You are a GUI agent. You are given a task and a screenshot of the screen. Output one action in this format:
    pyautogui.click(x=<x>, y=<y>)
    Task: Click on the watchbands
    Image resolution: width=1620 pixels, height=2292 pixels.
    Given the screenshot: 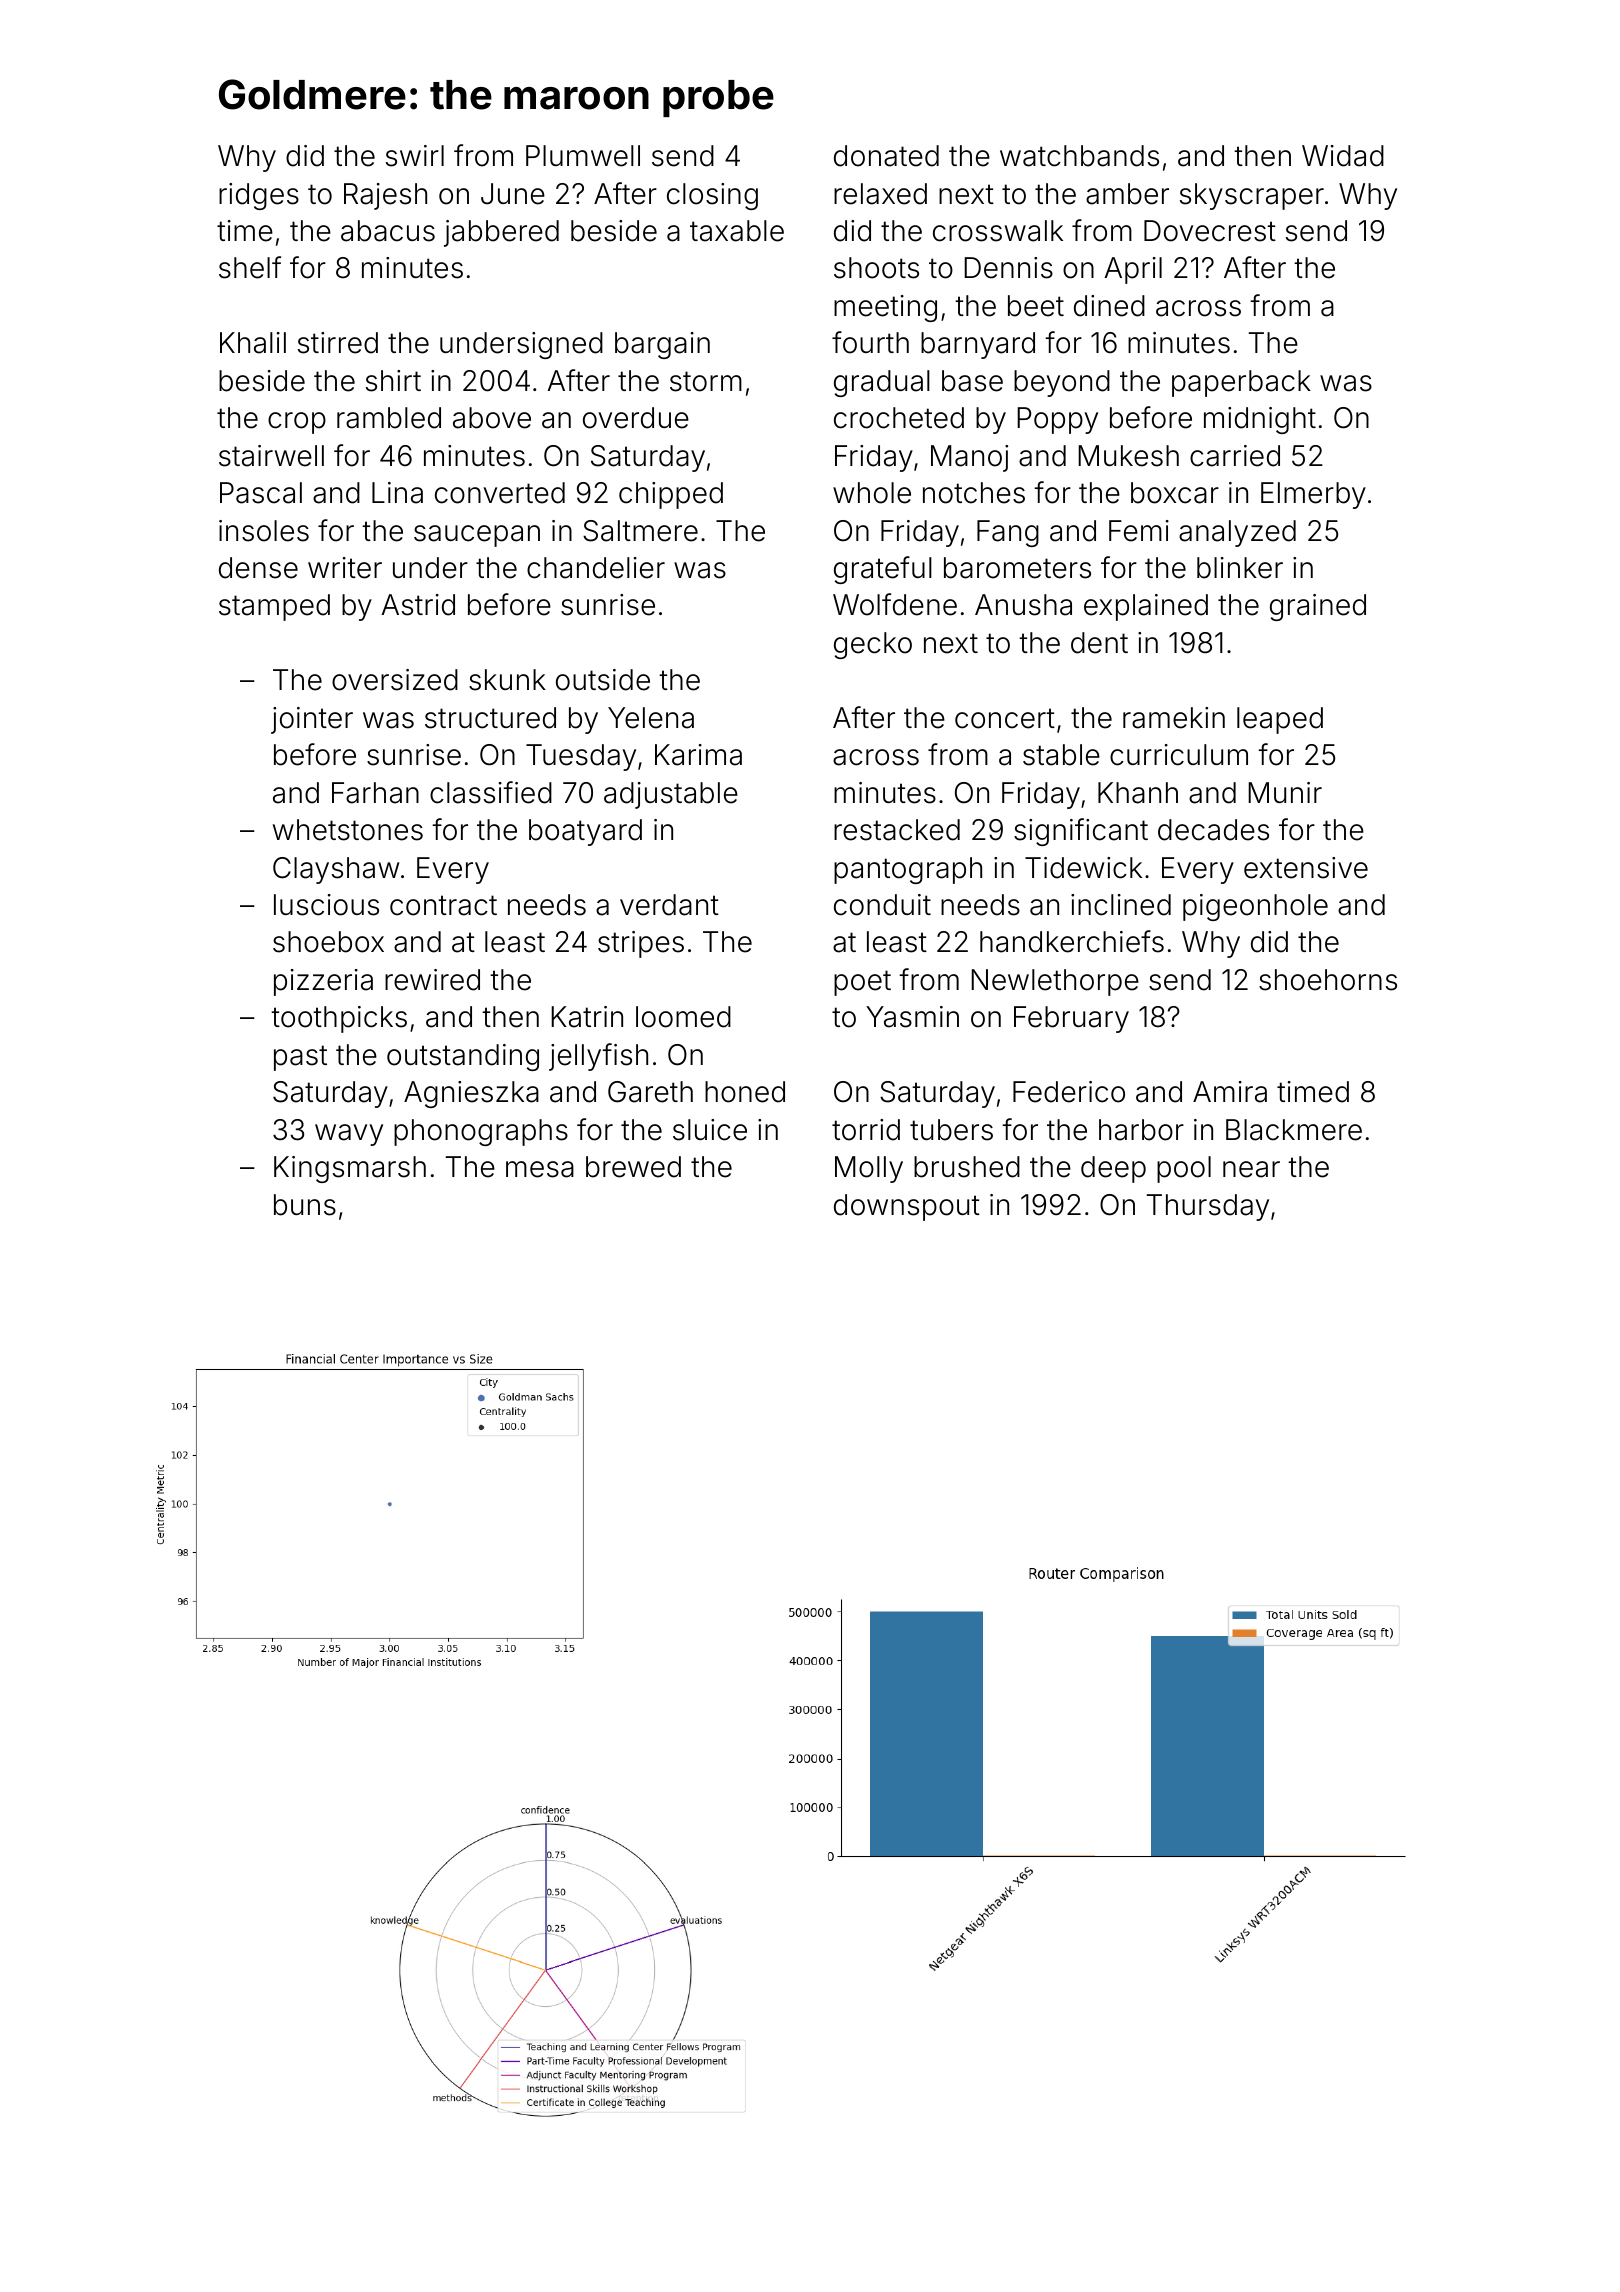 What is the action you would take?
    pyautogui.click(x=1079, y=156)
